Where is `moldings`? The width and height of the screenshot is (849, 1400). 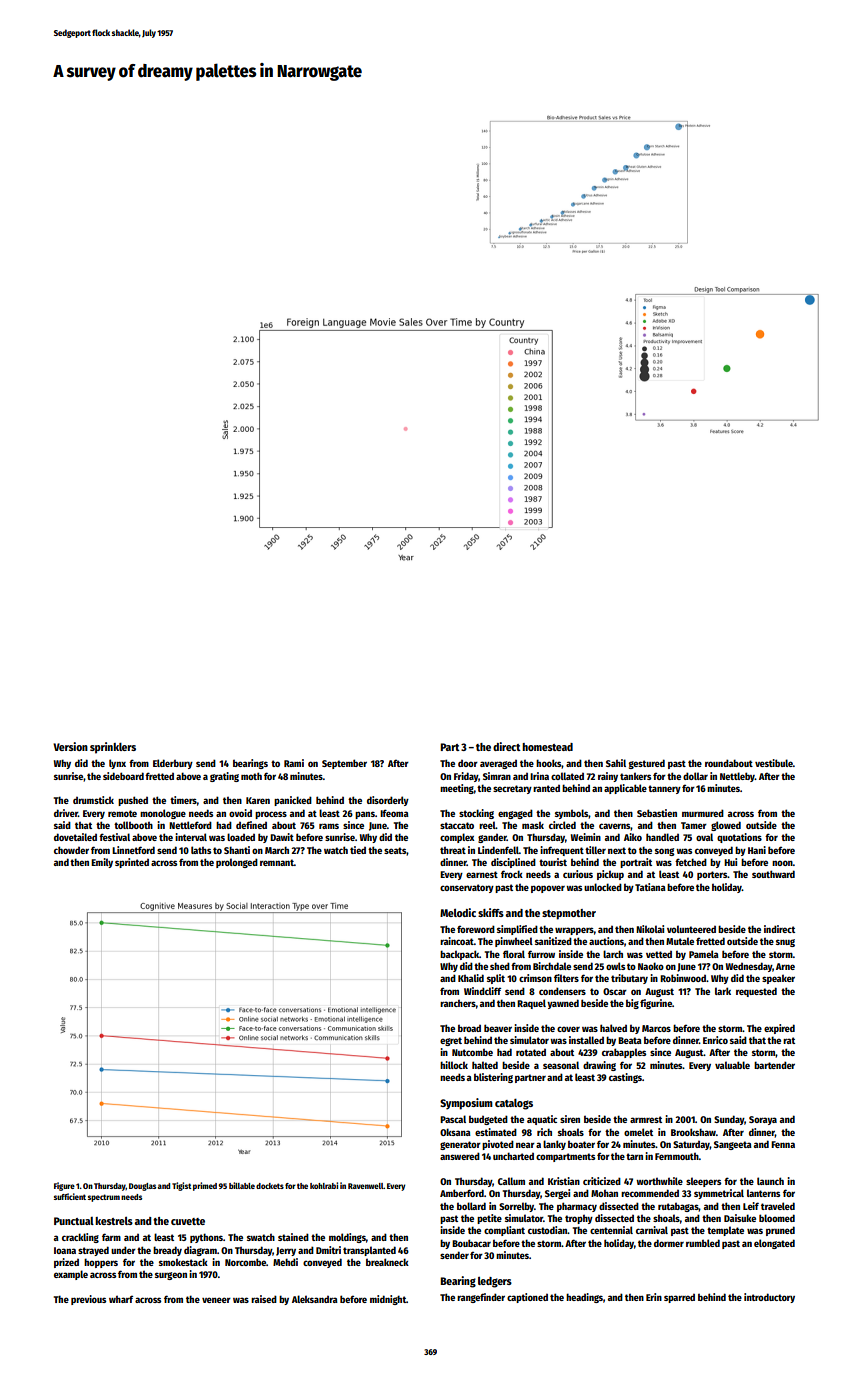
moldings is located at coordinates (347, 1238).
